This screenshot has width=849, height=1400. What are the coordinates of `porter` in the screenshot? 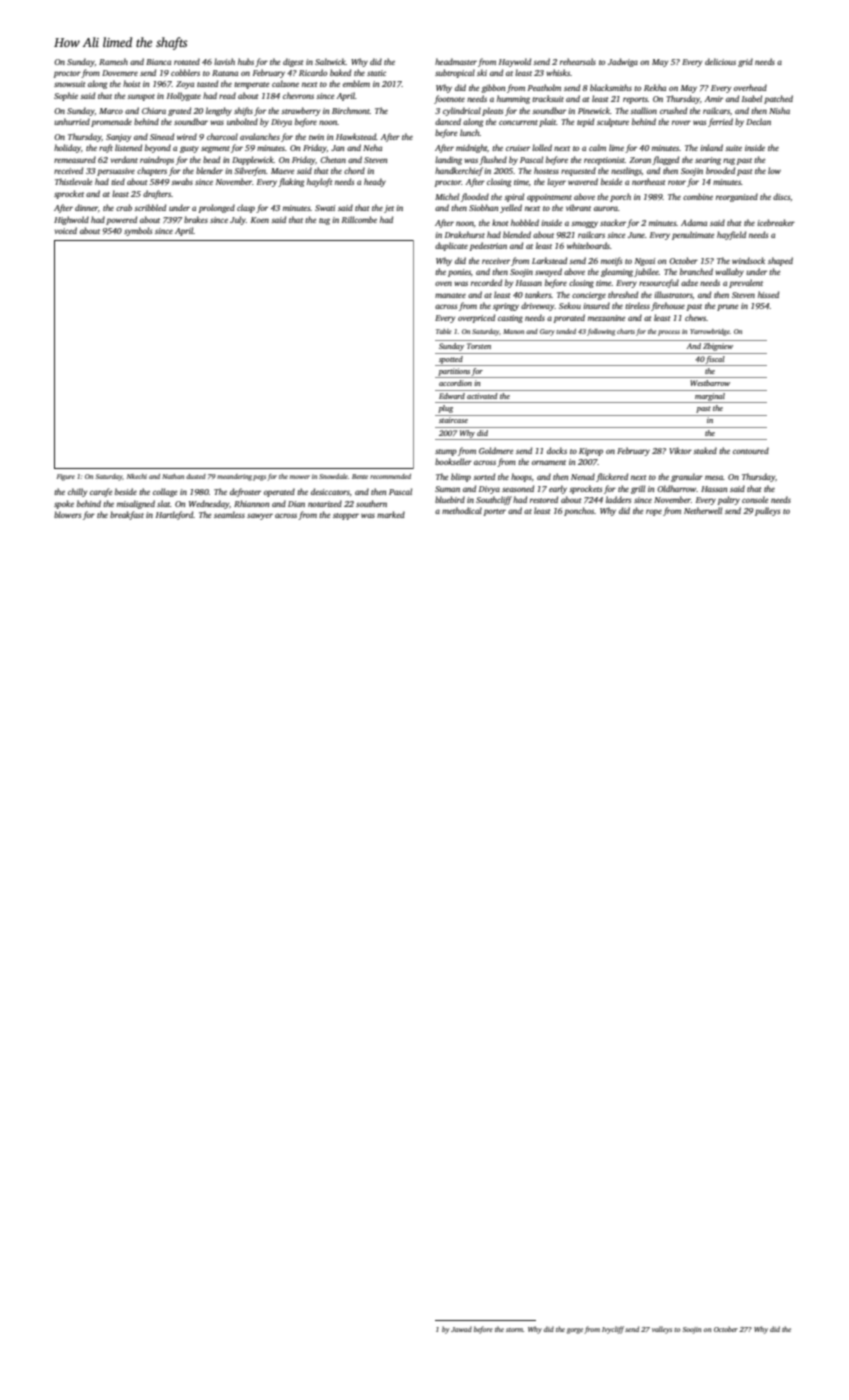 It's located at (495, 512).
